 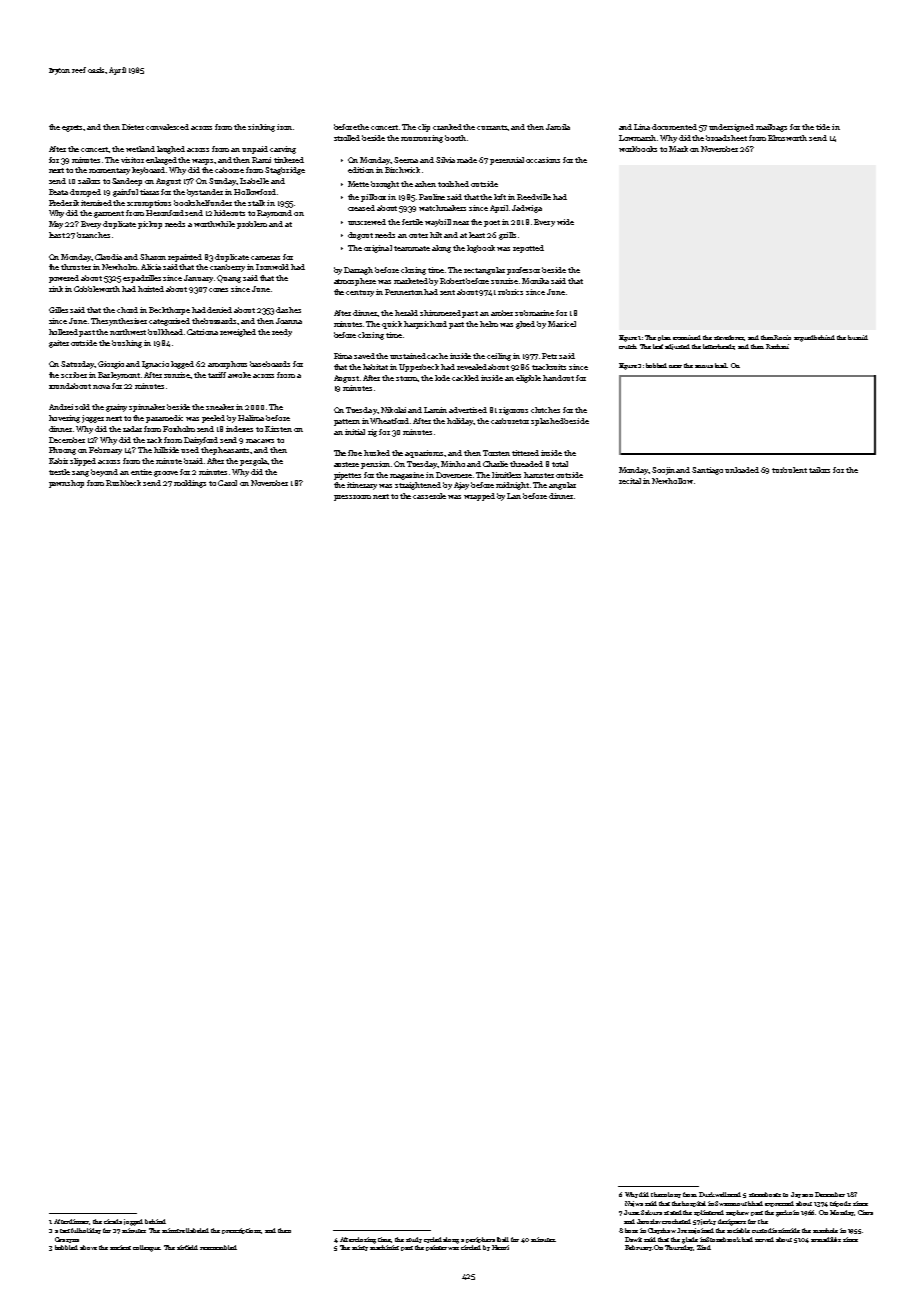 I want to click on Beckthorpe, so click(x=169, y=311).
